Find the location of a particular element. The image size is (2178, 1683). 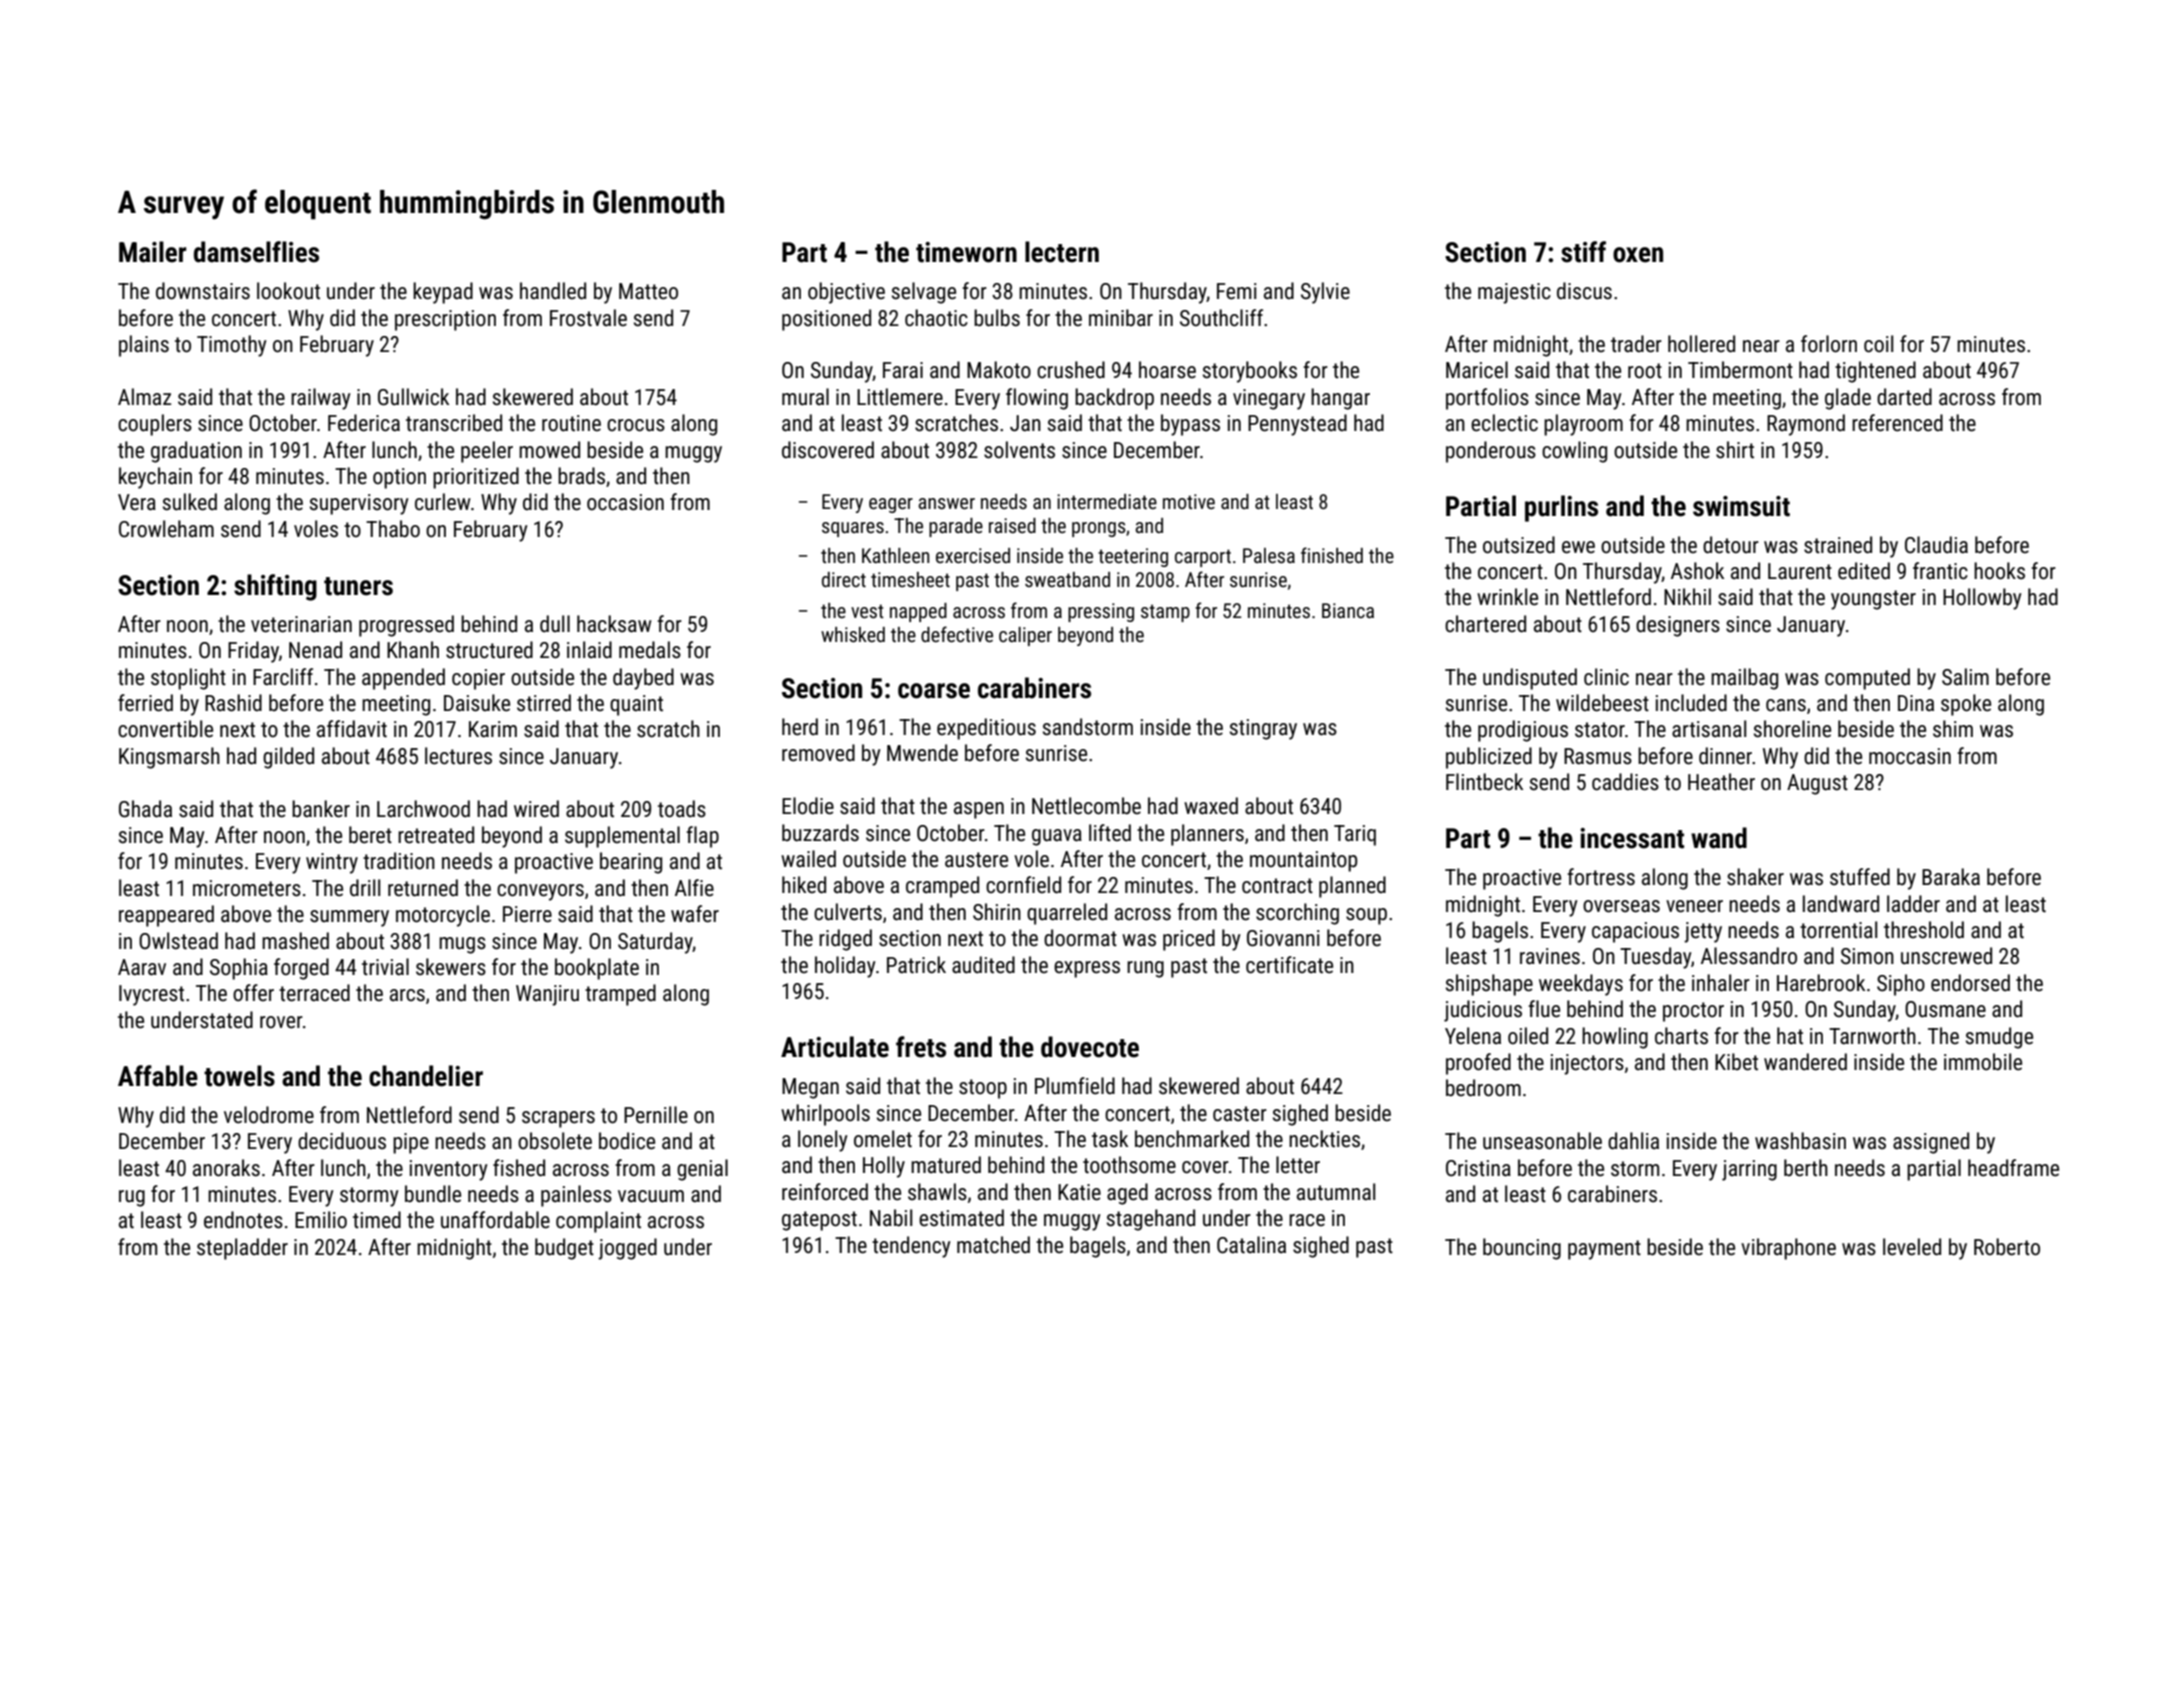

Pennystead is located at coordinates (1297, 425).
